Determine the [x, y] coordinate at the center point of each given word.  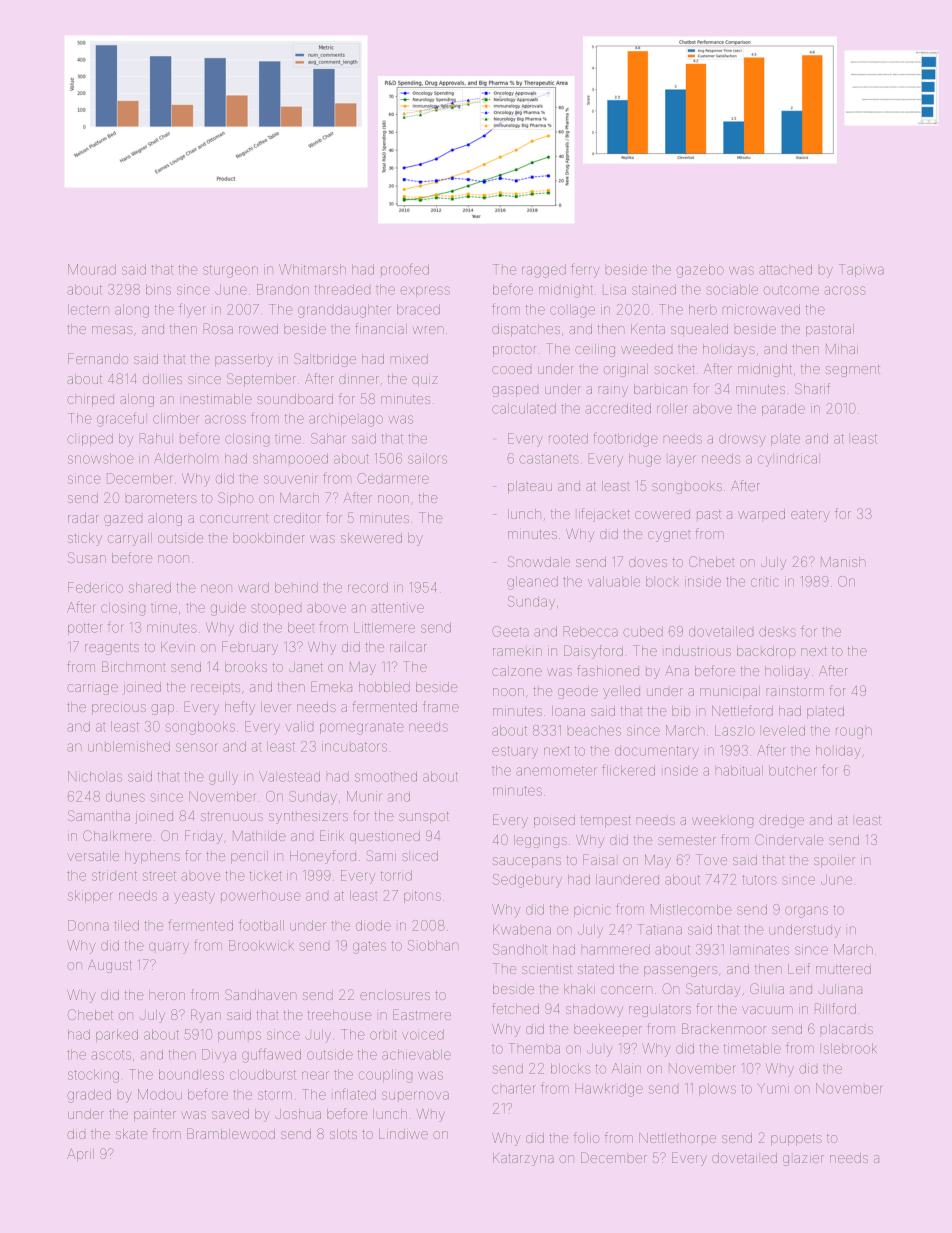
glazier [803, 1160]
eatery [810, 516]
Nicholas [95, 776]
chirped [90, 401]
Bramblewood [231, 1133]
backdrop [766, 652]
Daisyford [593, 652]
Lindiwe [403, 1134]
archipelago [346, 420]
